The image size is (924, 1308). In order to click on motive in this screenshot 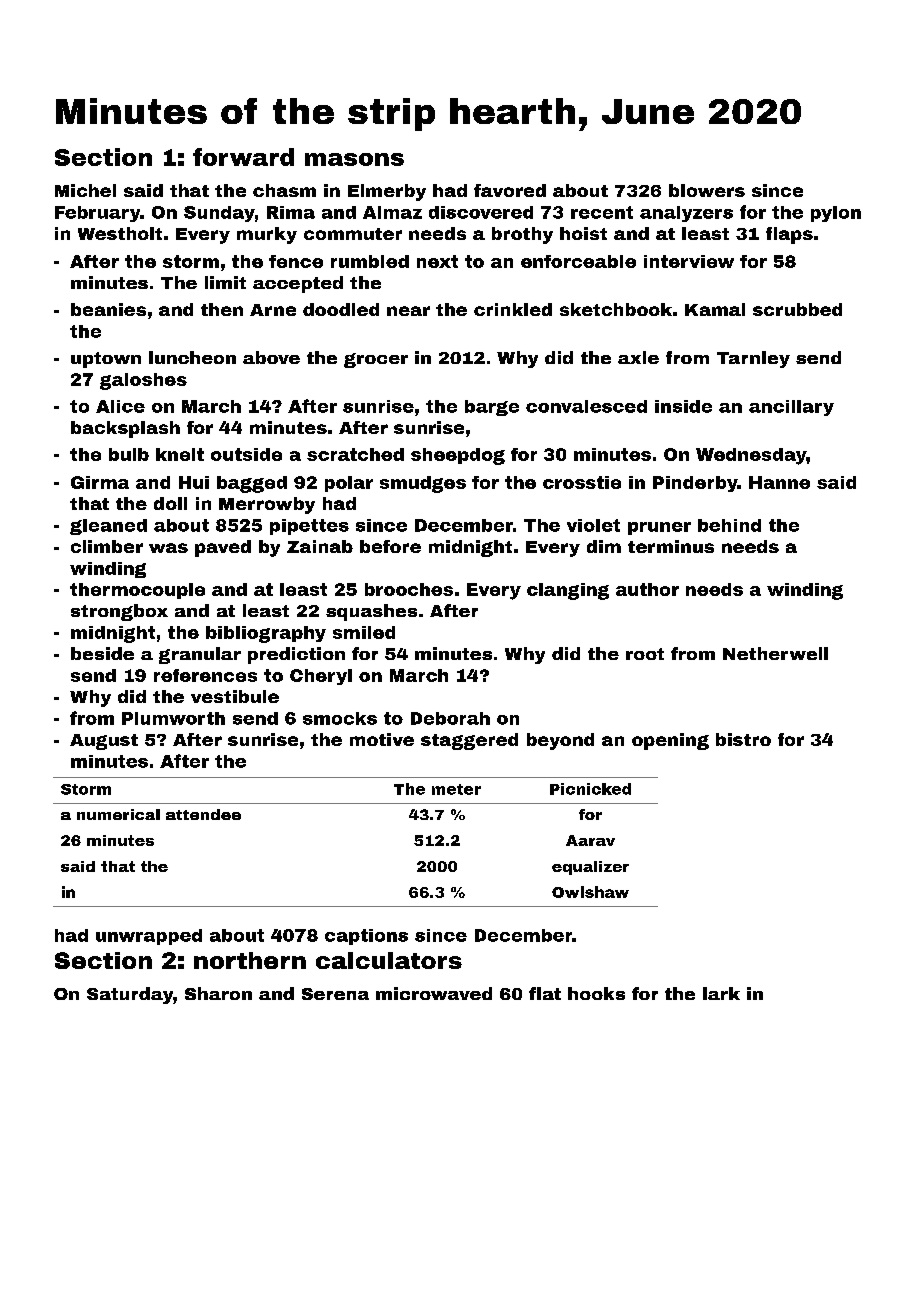, I will do `click(382, 739)`.
